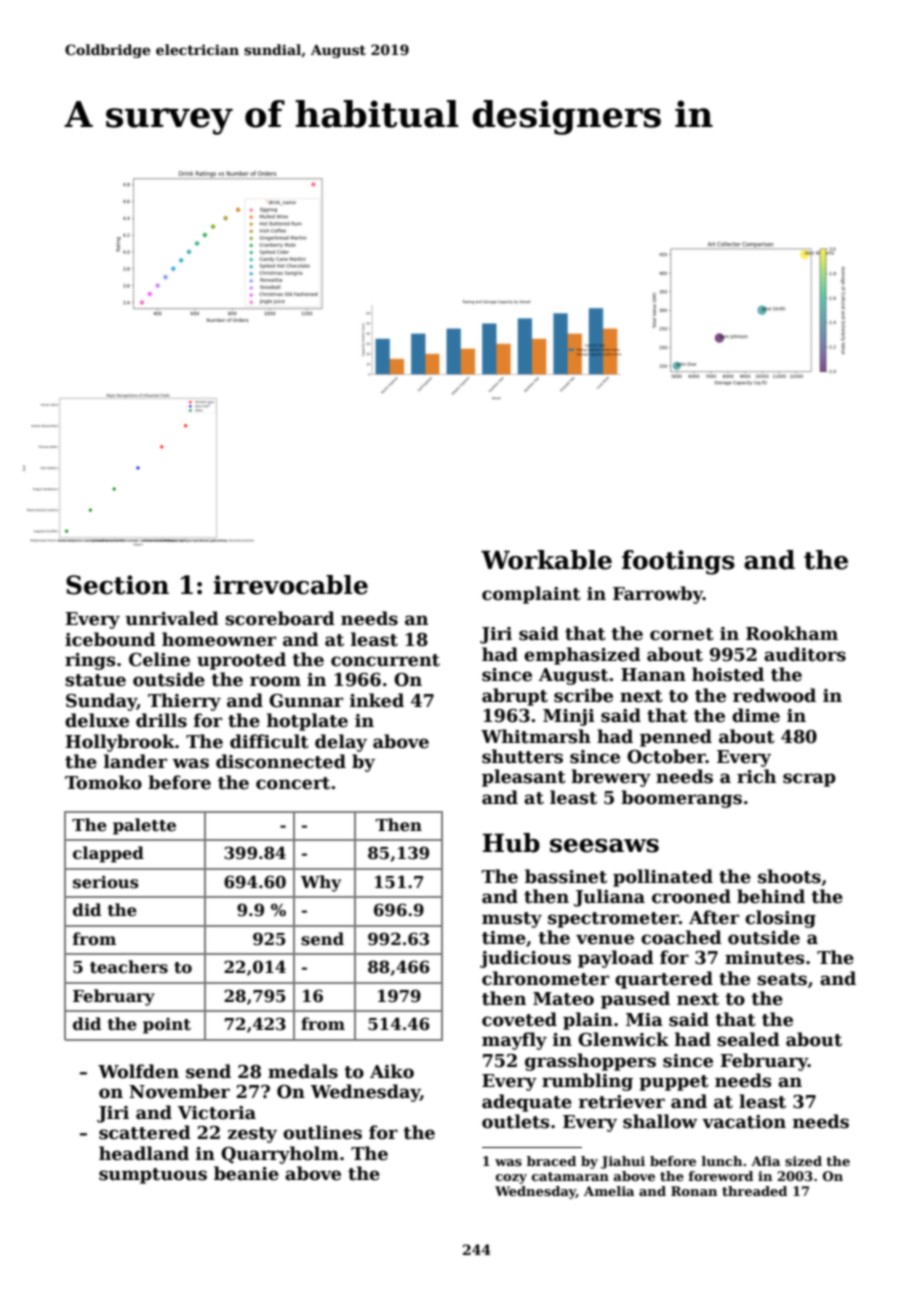 Image resolution: width=924 pixels, height=1314 pixels. I want to click on judicious, so click(525, 959).
